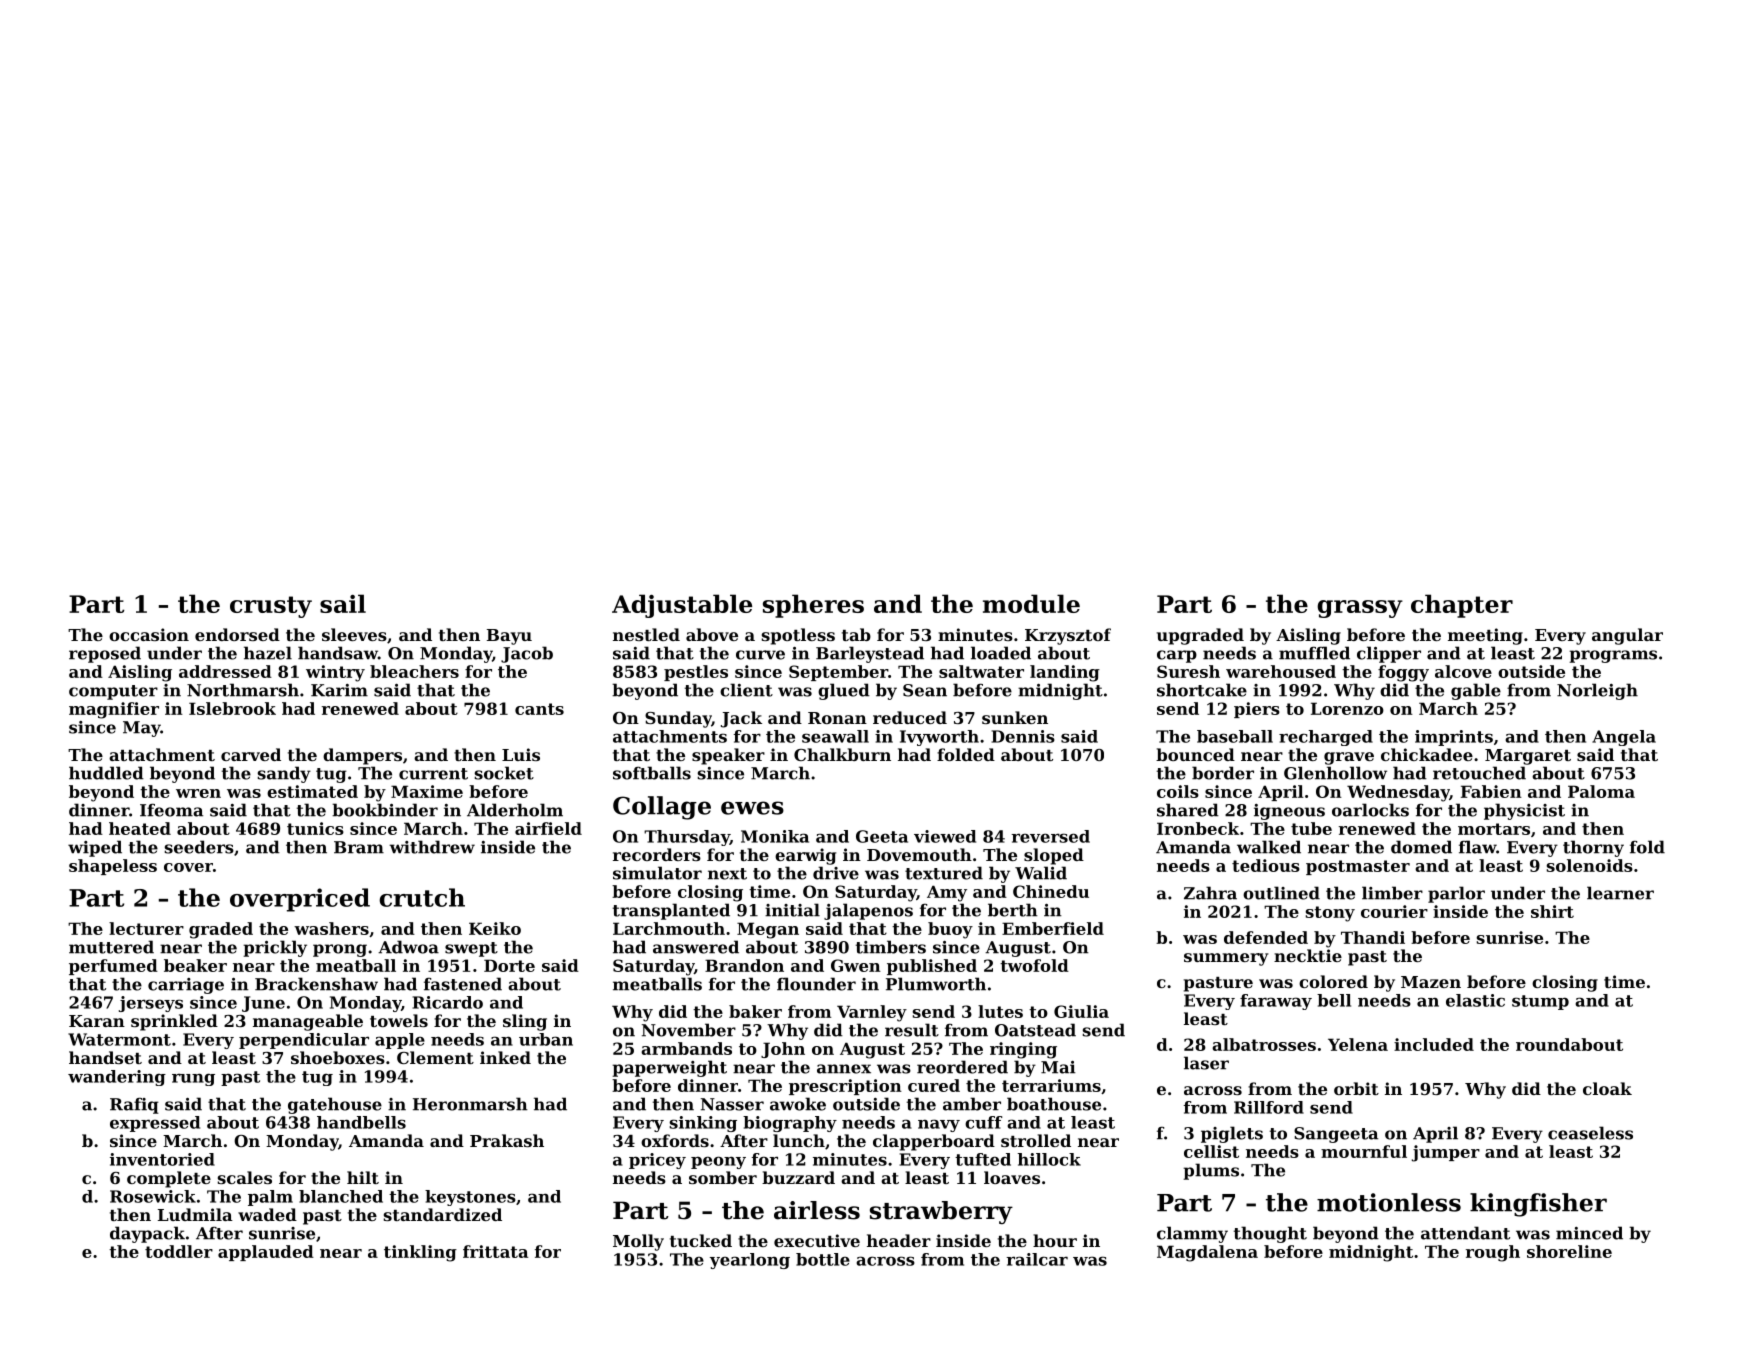 This document has height=1345, width=1740. What do you see at coordinates (1223, 773) in the document?
I see `border` at bounding box center [1223, 773].
